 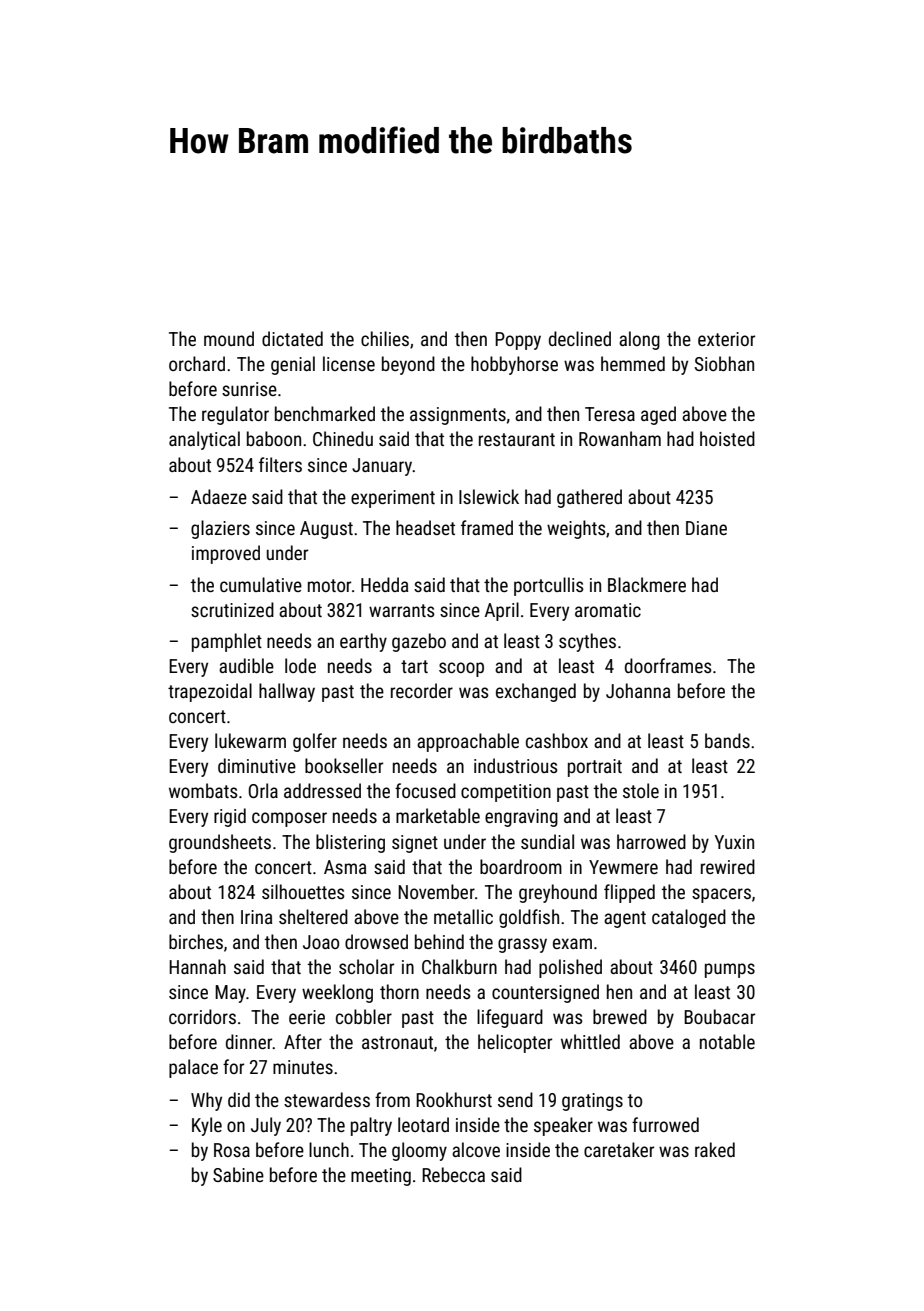 I want to click on harrowed, so click(x=651, y=841).
